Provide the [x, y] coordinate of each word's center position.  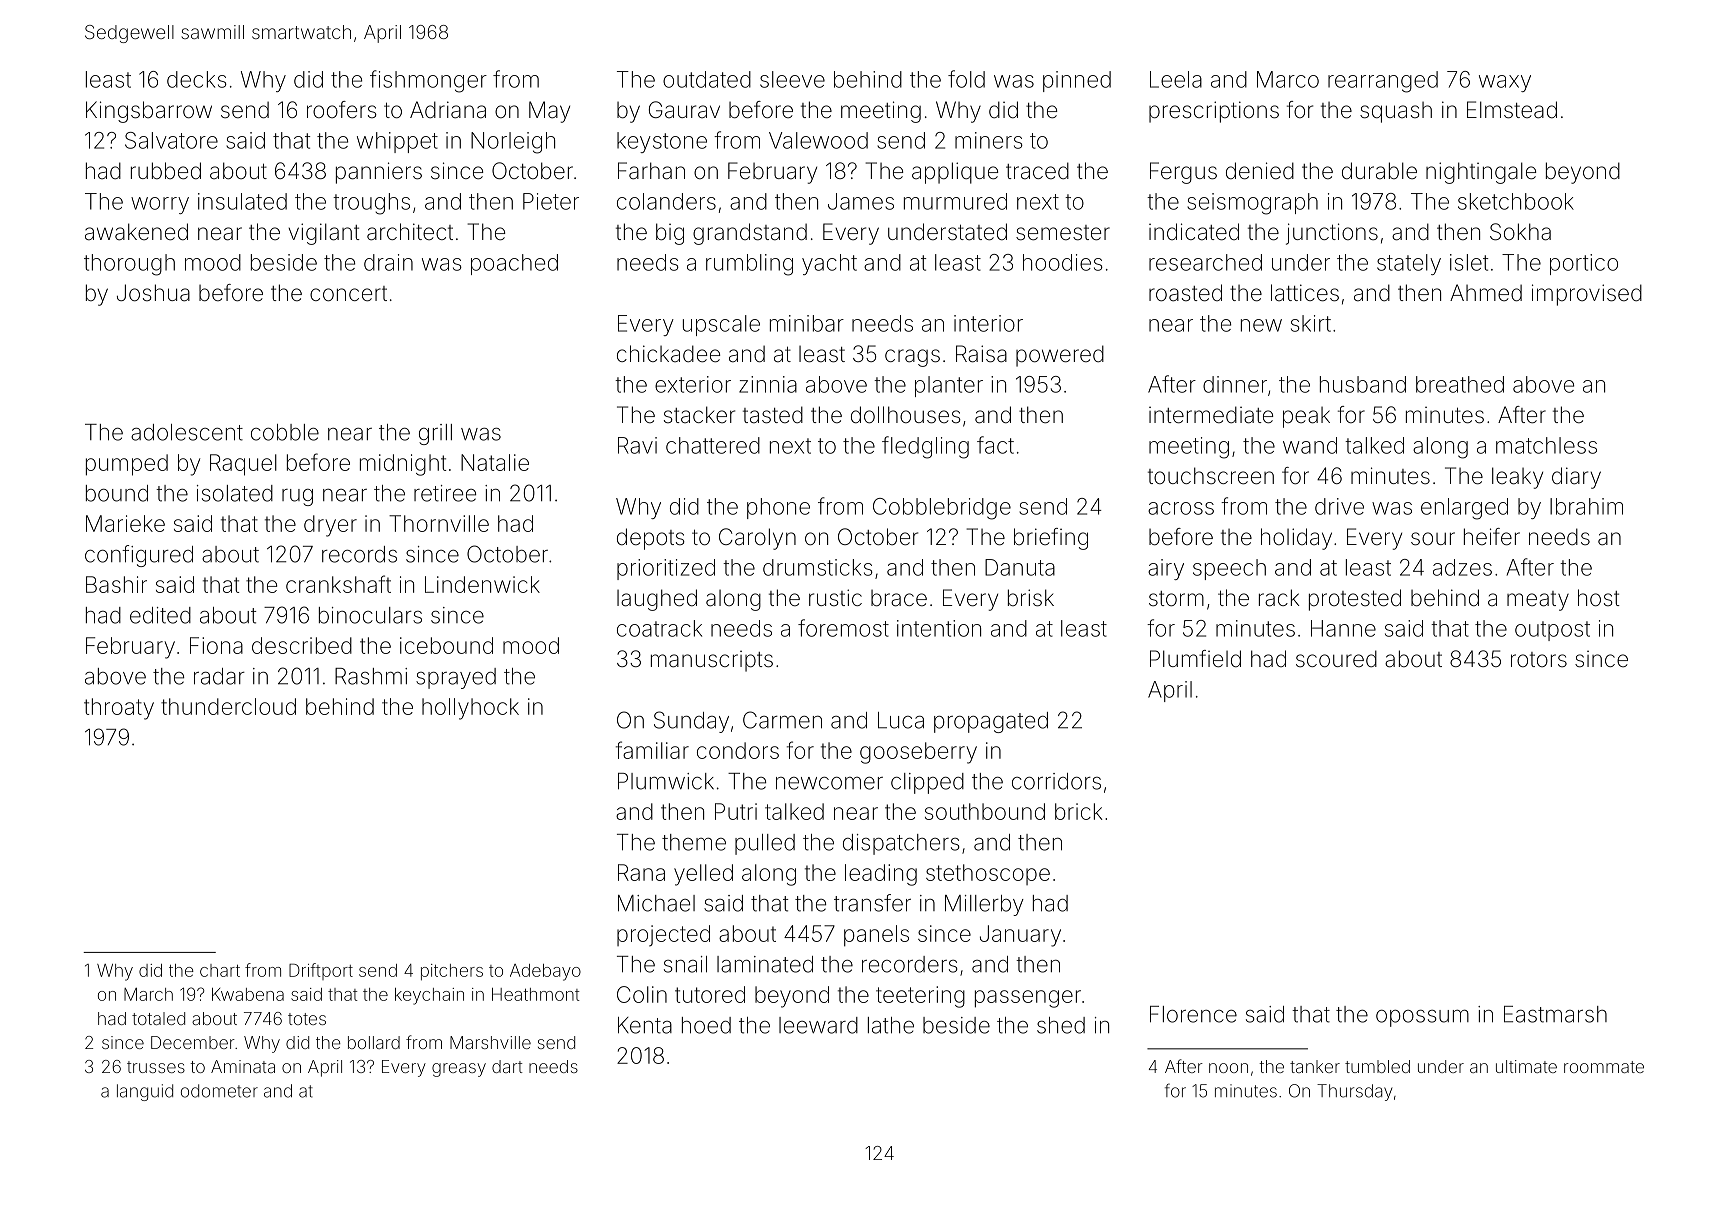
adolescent [187, 432]
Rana [641, 872]
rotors [1539, 660]
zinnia [768, 384]
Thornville [439, 523]
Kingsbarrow [149, 112]
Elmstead [1512, 110]
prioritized [666, 569]
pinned [1077, 81]
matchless [1546, 445]
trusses [156, 1067]
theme [694, 842]
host [1599, 598]
